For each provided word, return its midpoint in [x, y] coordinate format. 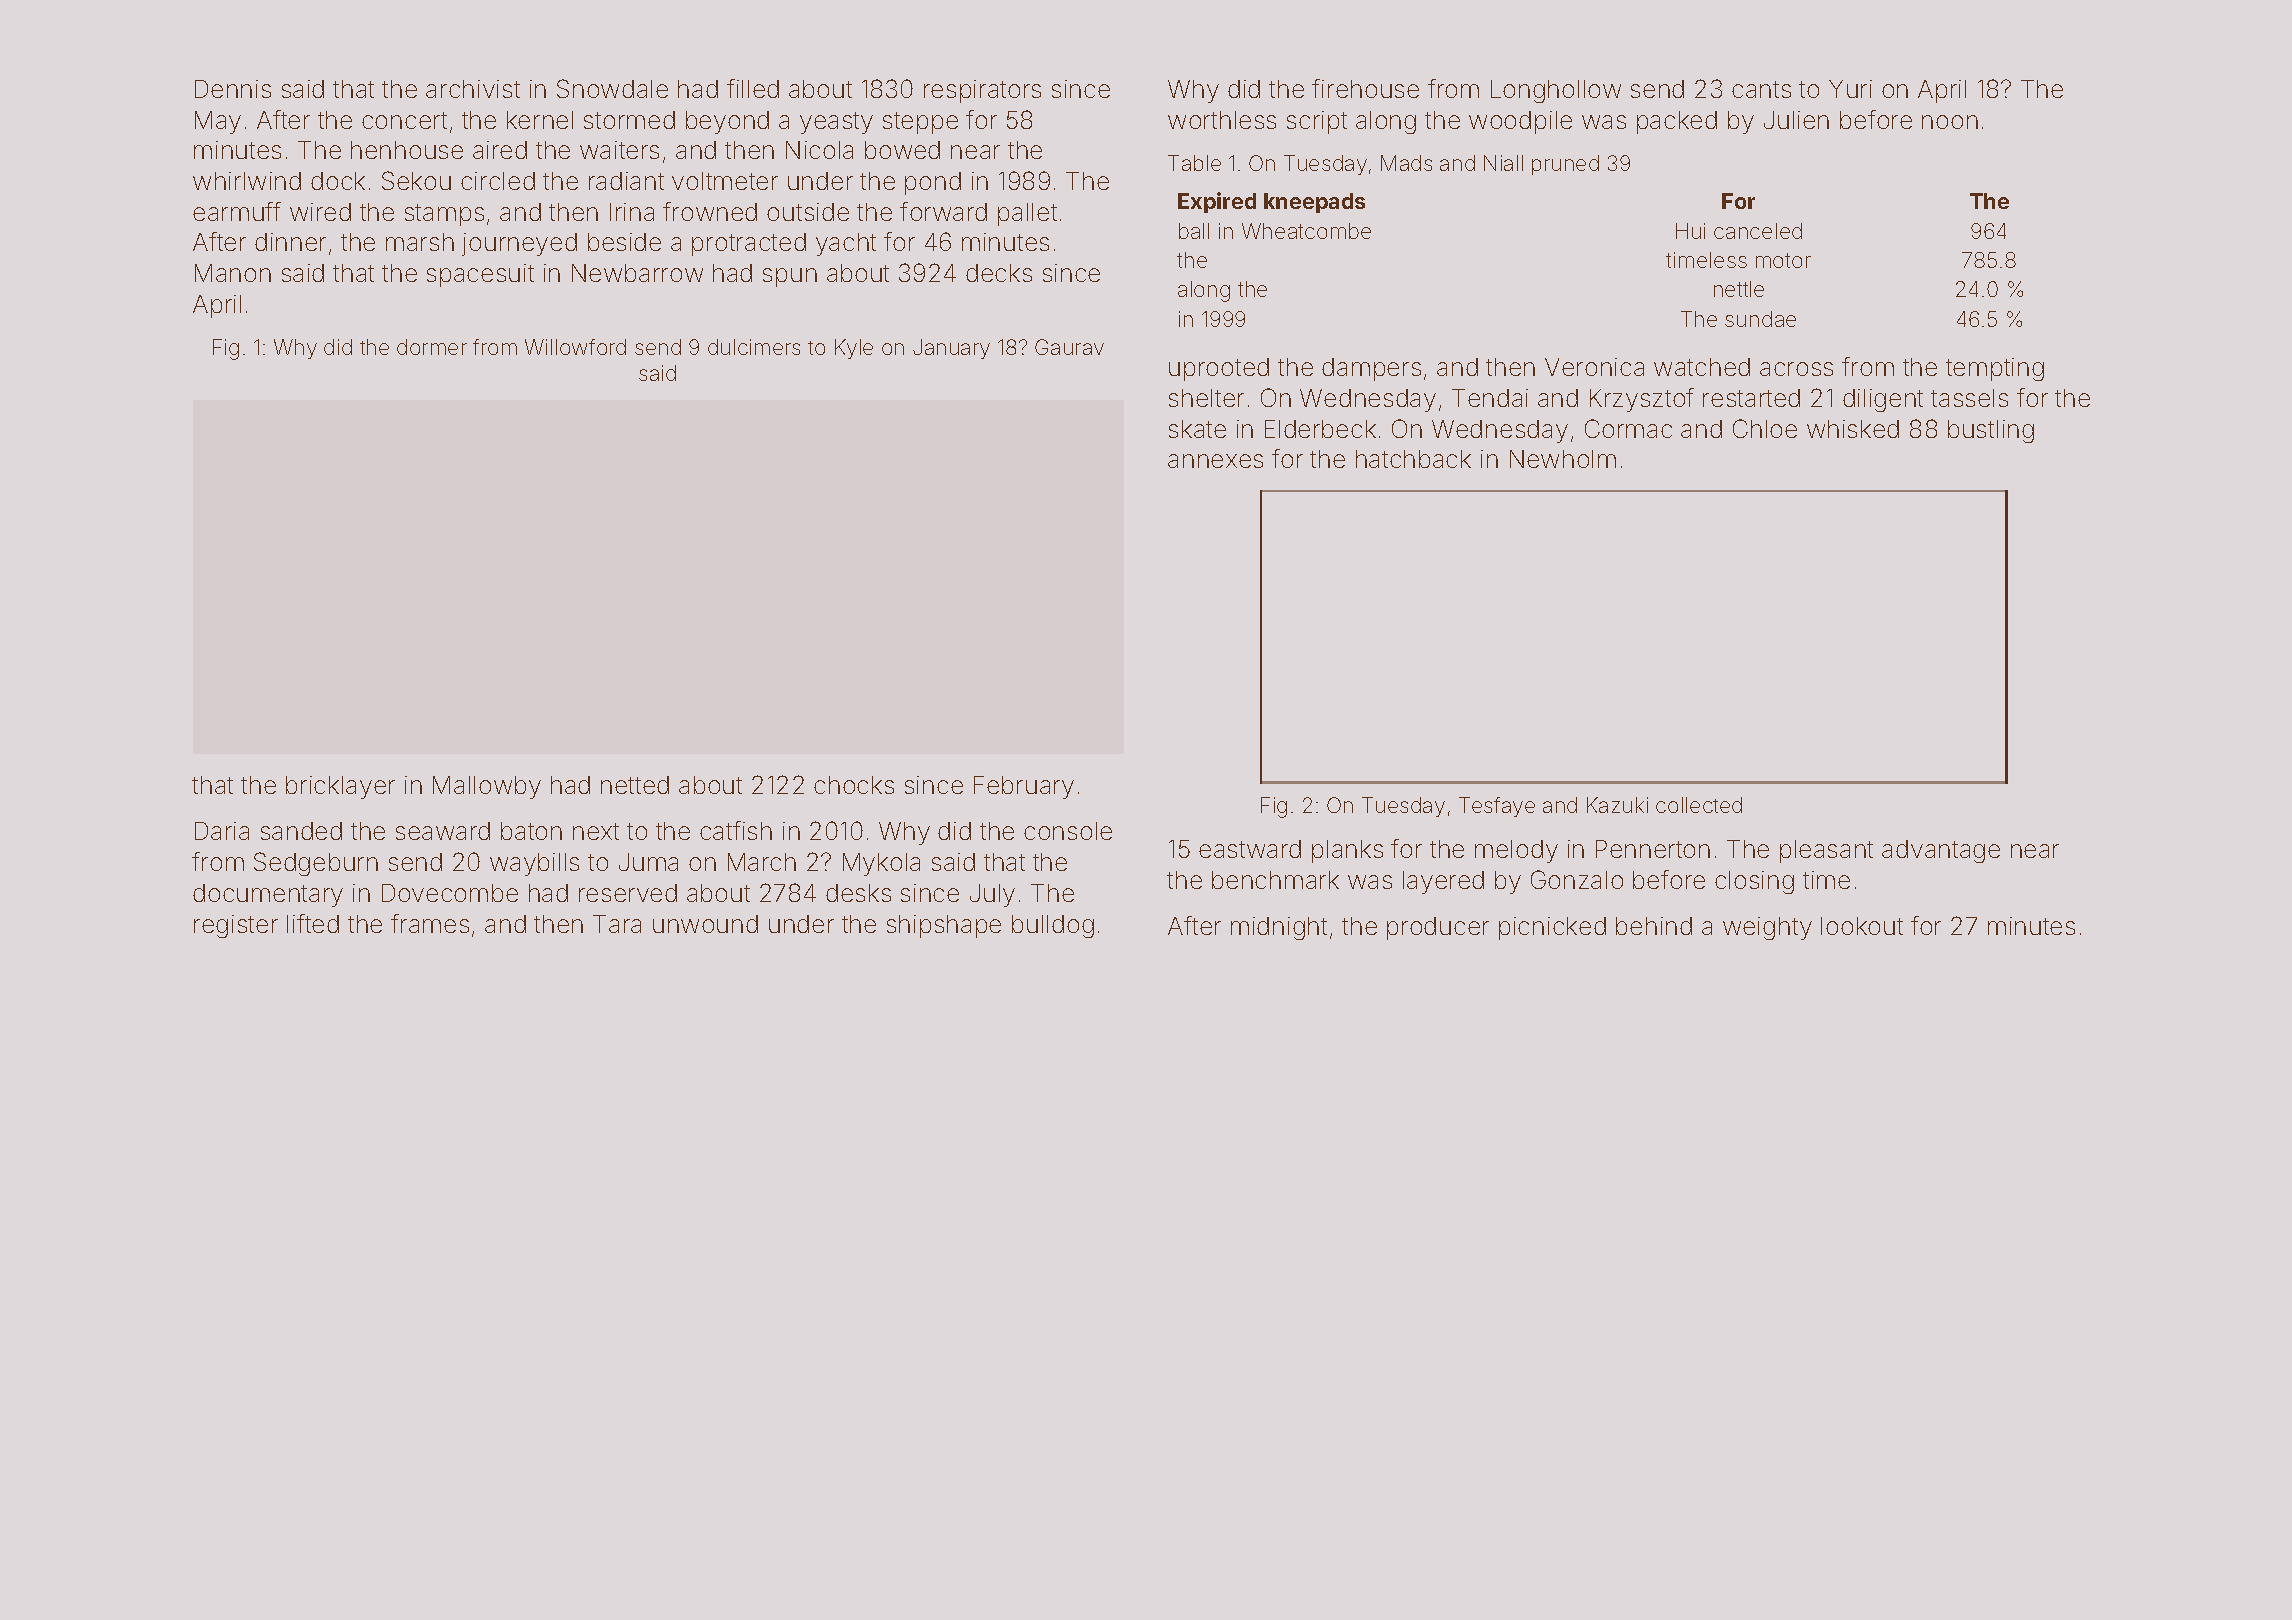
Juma [648, 862]
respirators [982, 91]
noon [1950, 122]
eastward [1250, 849]
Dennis [233, 89]
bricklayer [340, 787]
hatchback [1413, 459]
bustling [1991, 431]
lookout [1862, 926]
